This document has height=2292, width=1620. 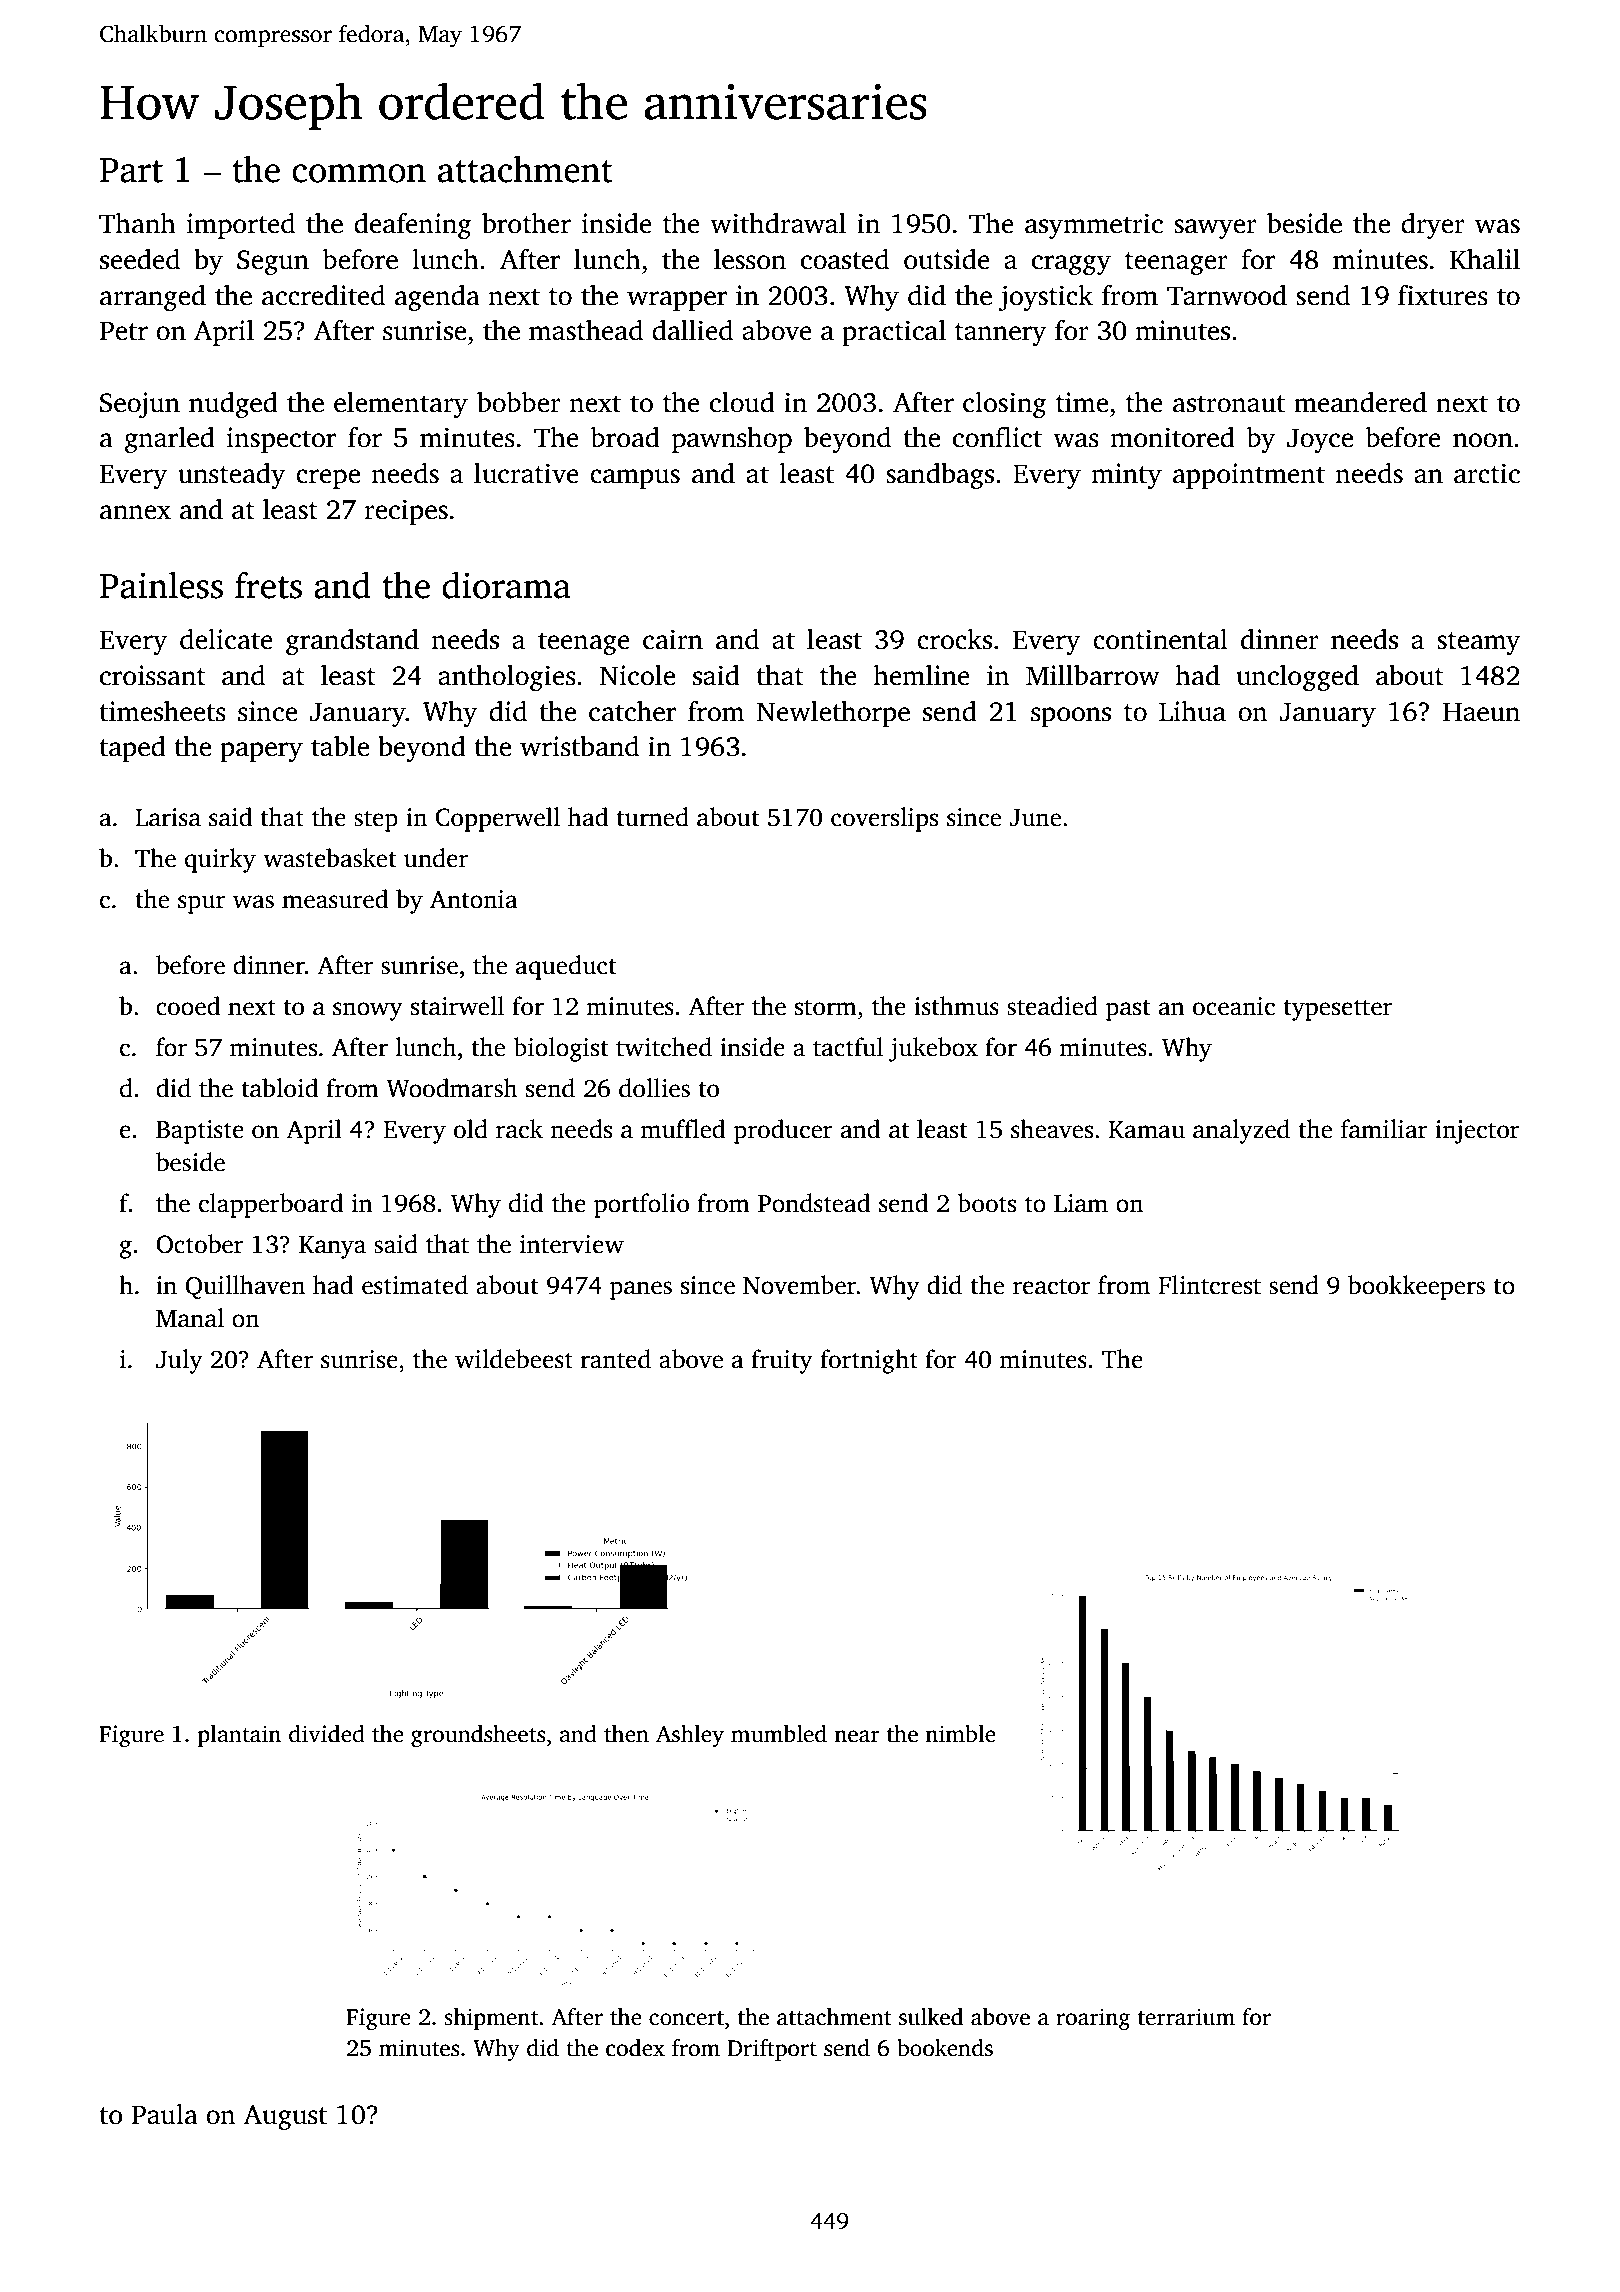 What do you see at coordinates (1215, 229) in the document?
I see `sawyer` at bounding box center [1215, 229].
